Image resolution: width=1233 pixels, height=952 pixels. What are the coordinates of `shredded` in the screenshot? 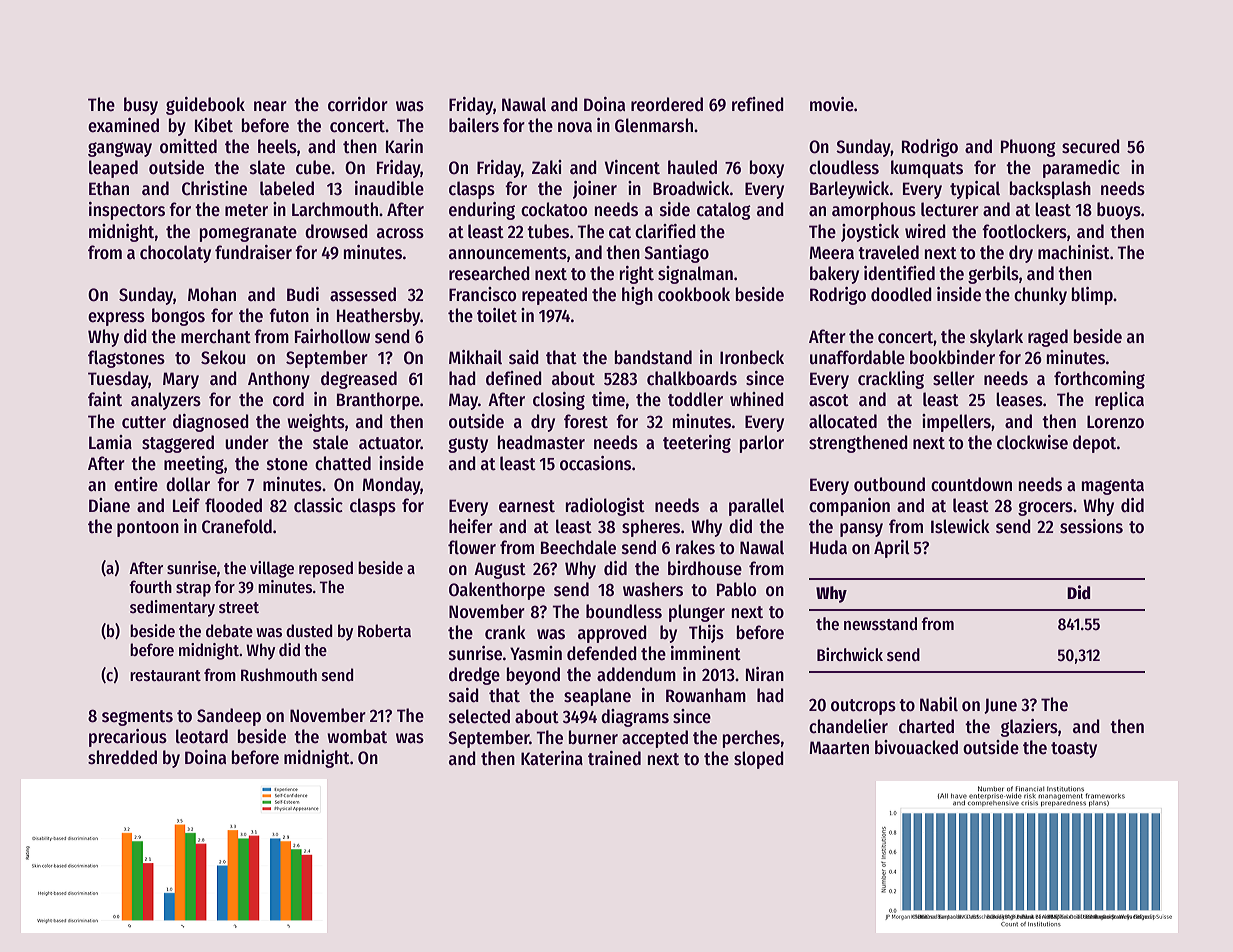 It's located at (122, 757).
